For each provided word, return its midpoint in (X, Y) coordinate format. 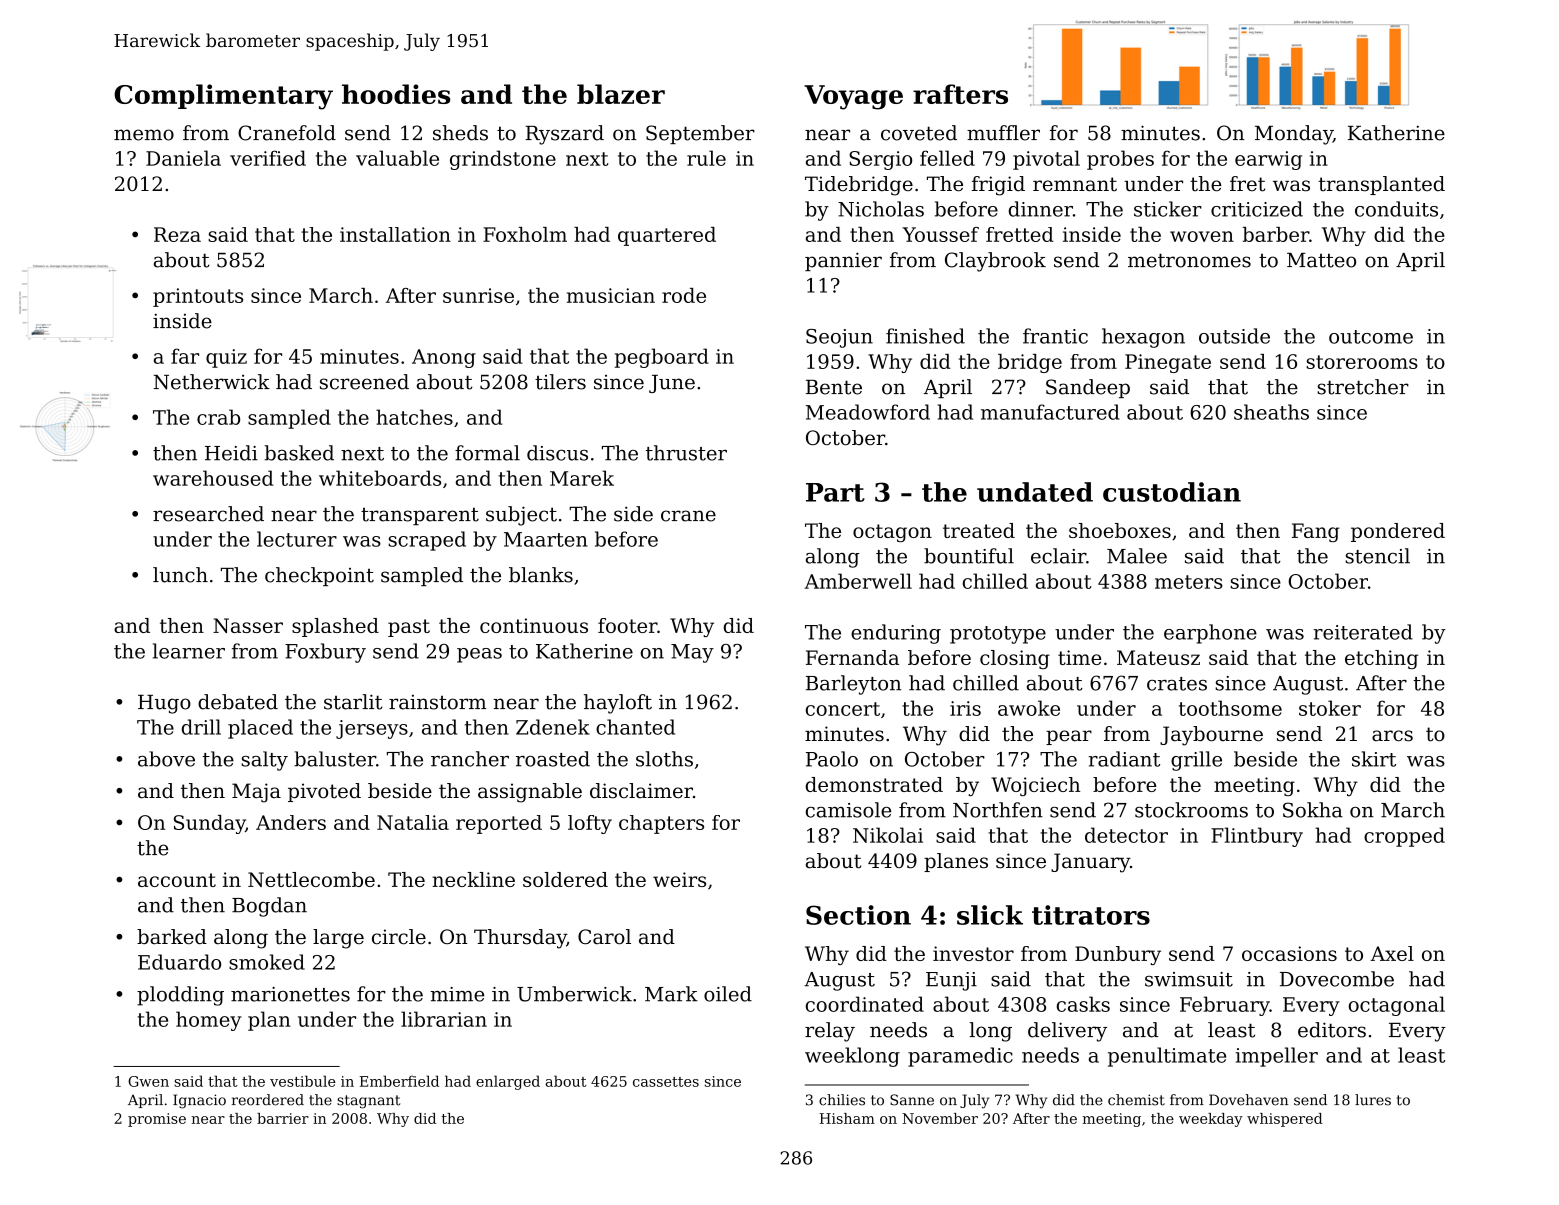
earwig (1268, 160)
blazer (621, 94)
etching (1381, 659)
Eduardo (179, 962)
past (409, 628)
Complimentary (223, 97)
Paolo (832, 759)
